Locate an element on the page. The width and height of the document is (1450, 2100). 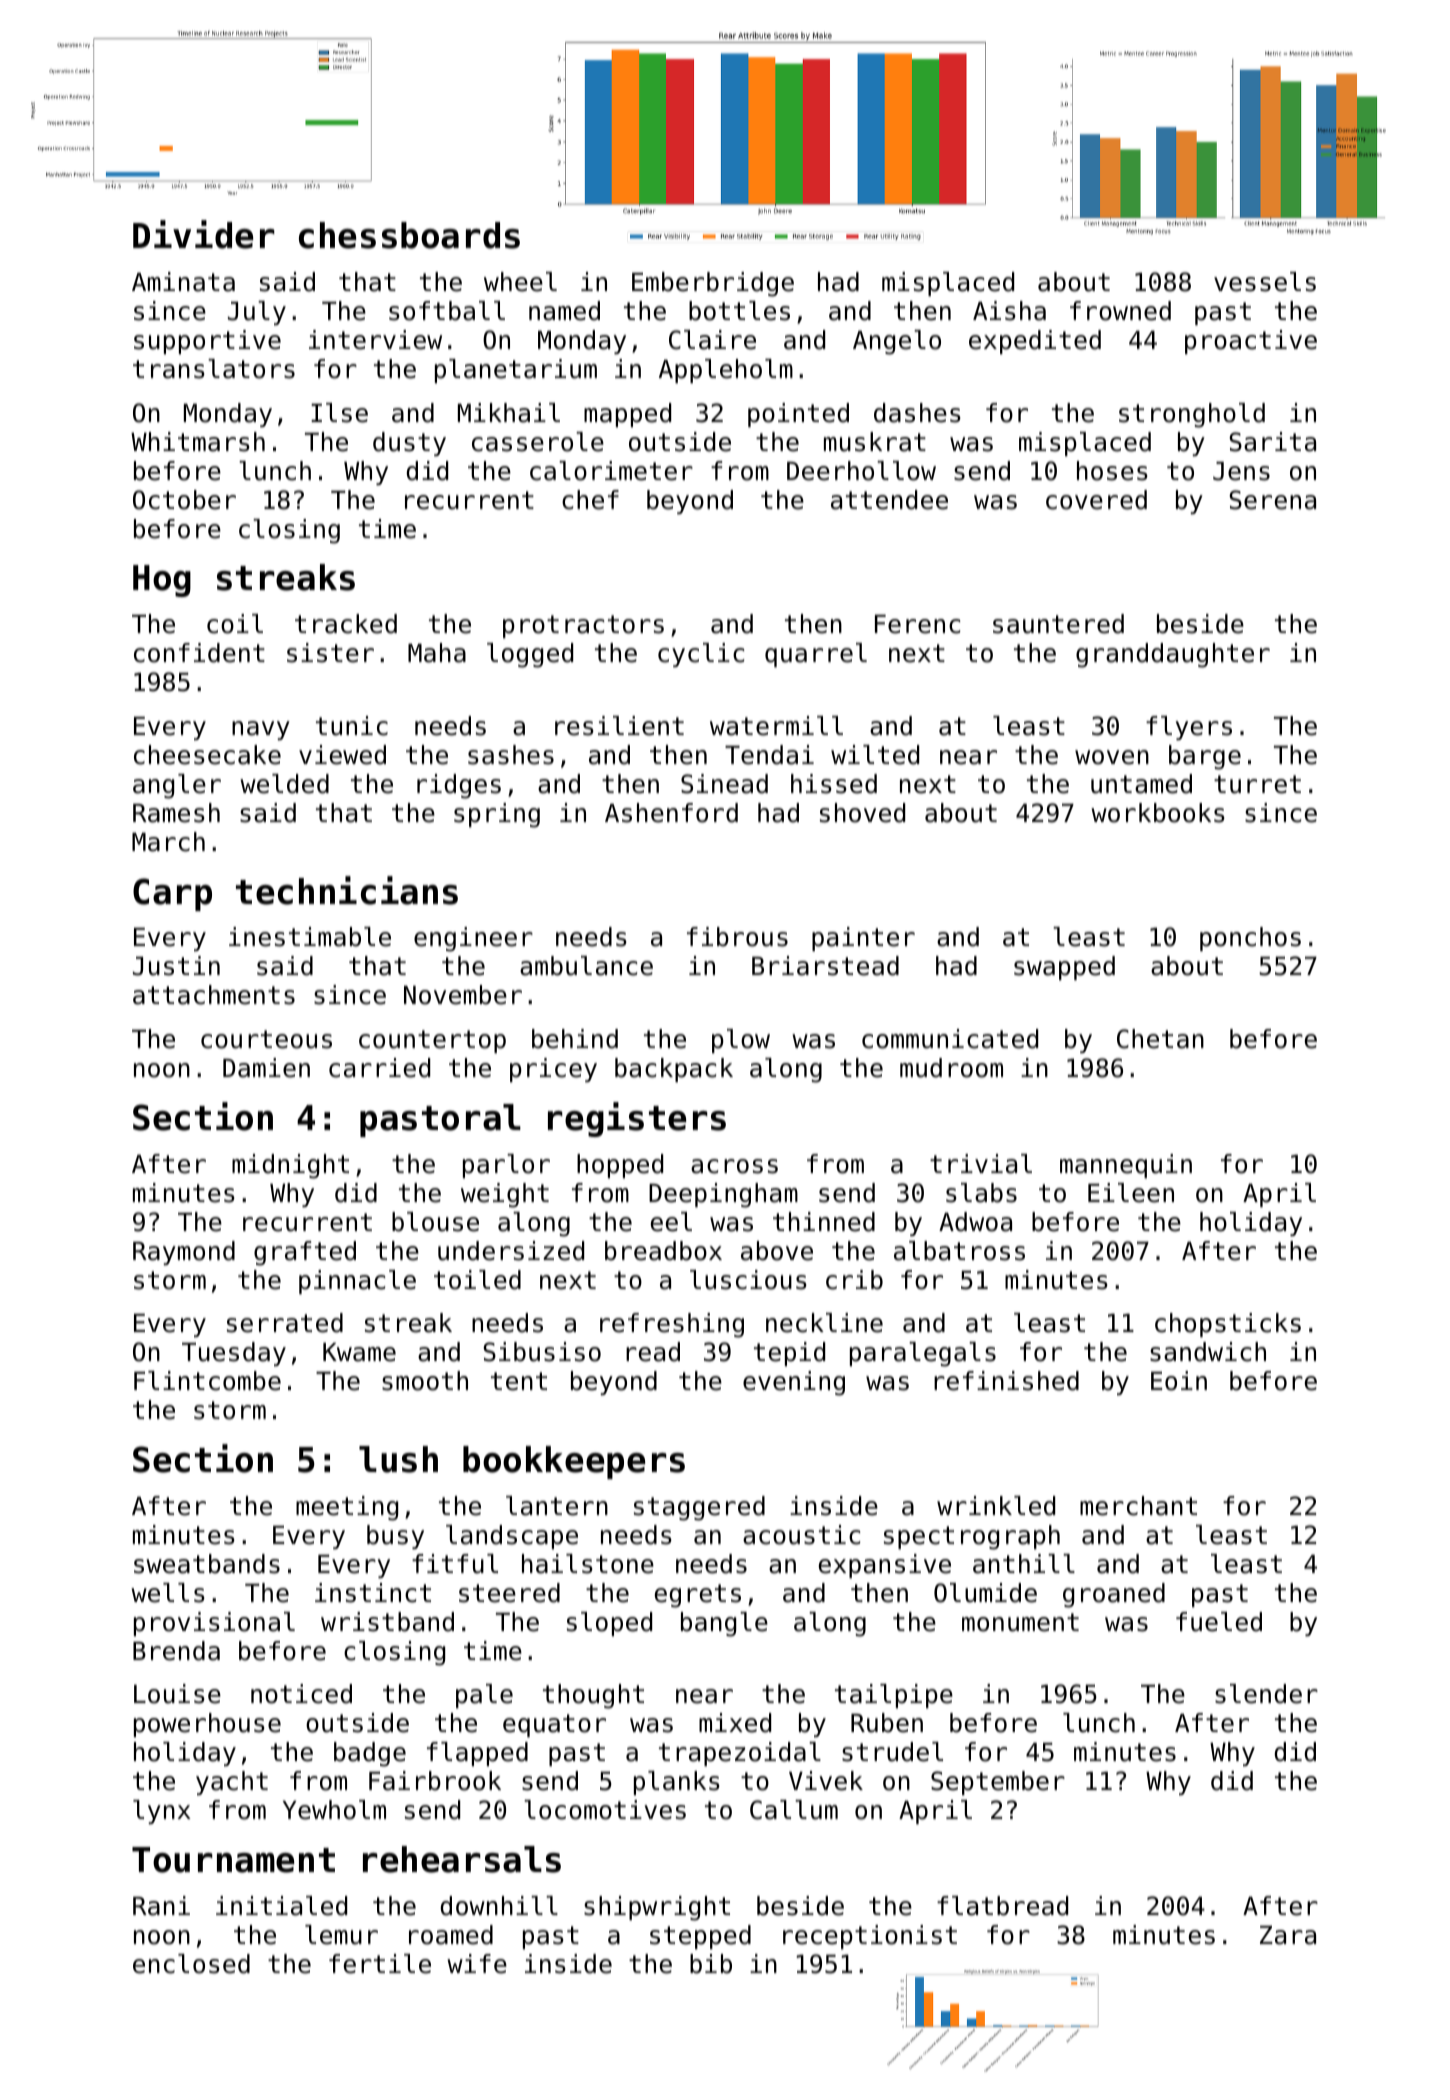
Angelo is located at coordinates (897, 342).
